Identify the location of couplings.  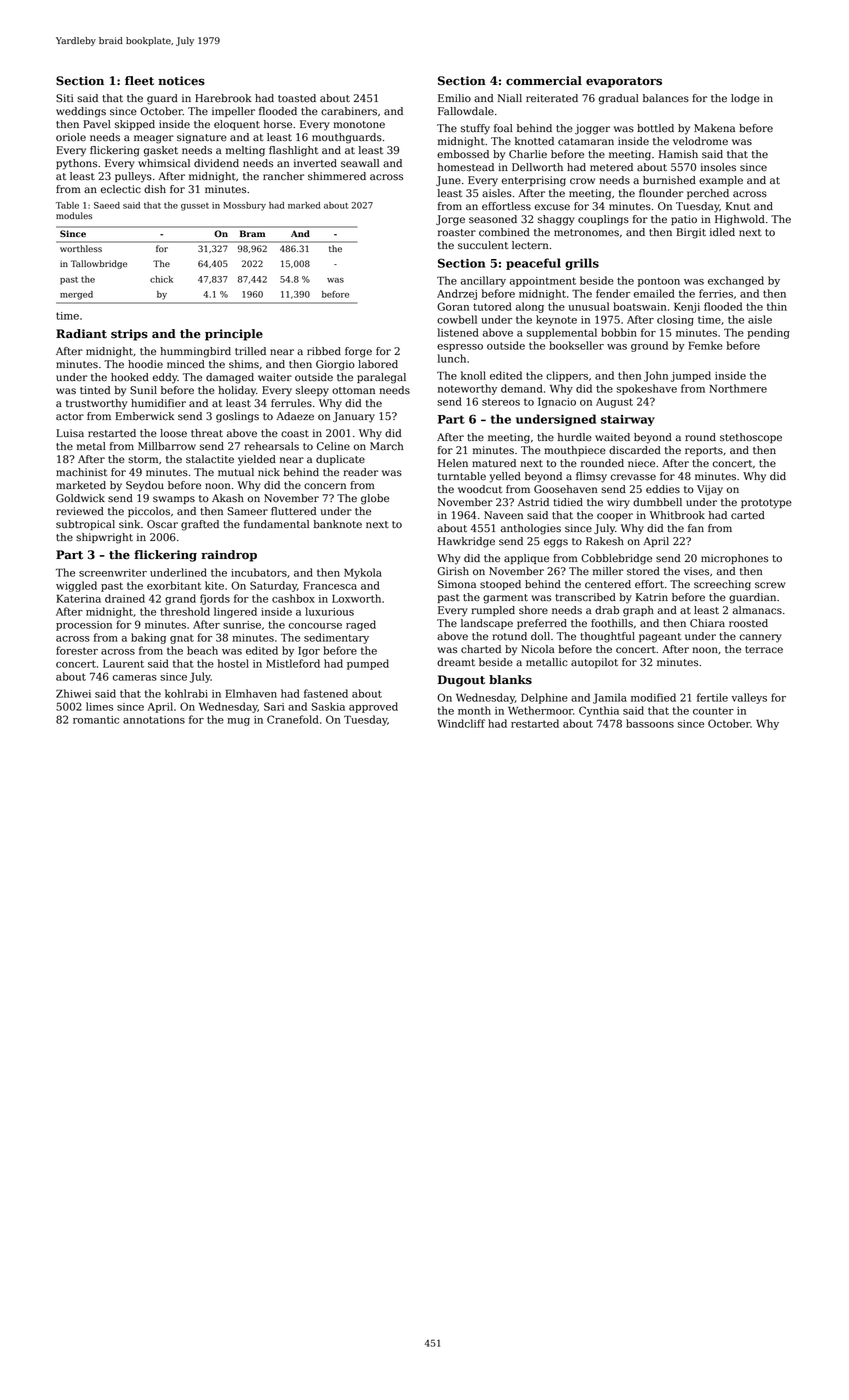
(603, 220).
